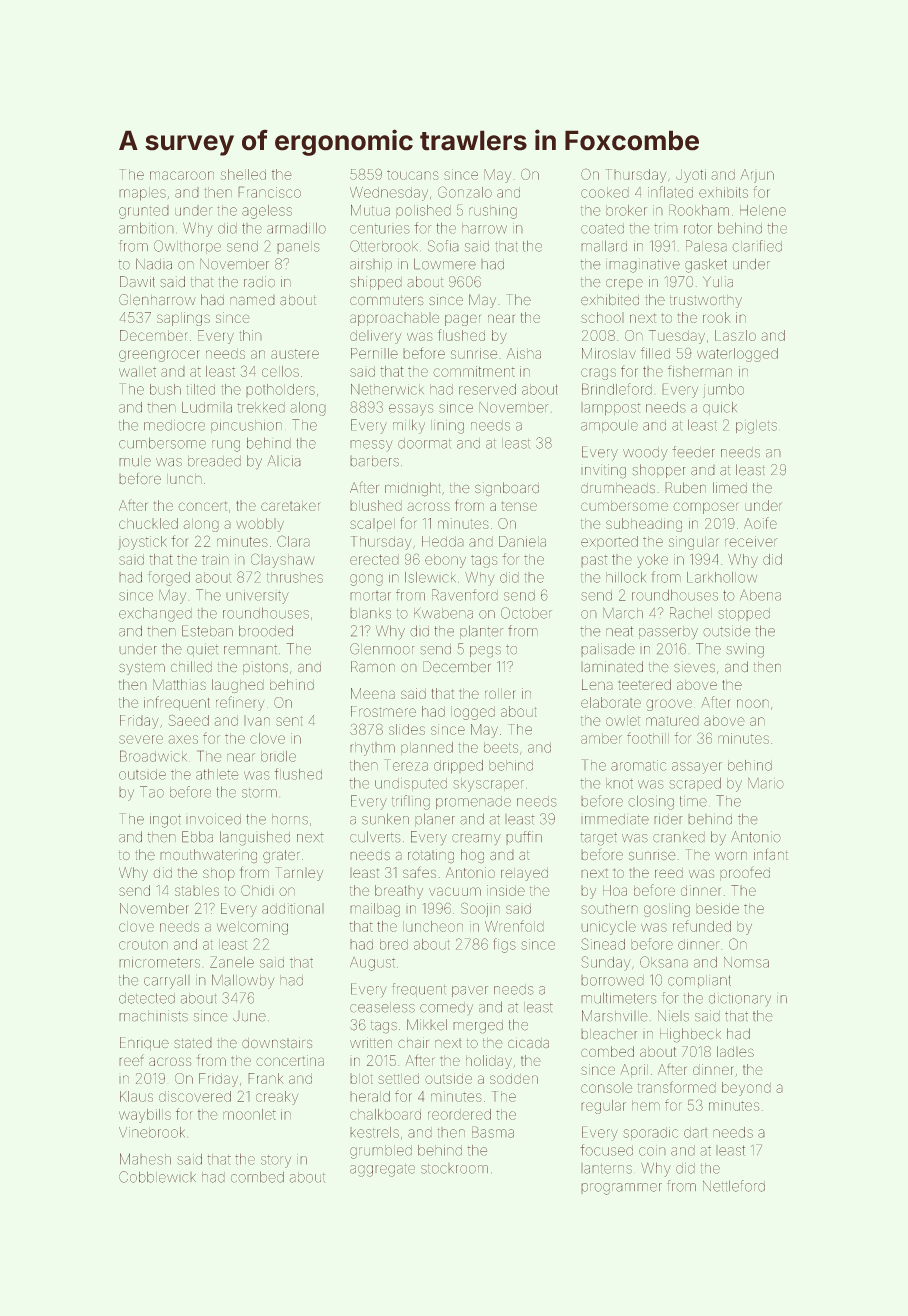  What do you see at coordinates (291, 505) in the page?
I see `caretaker` at bounding box center [291, 505].
